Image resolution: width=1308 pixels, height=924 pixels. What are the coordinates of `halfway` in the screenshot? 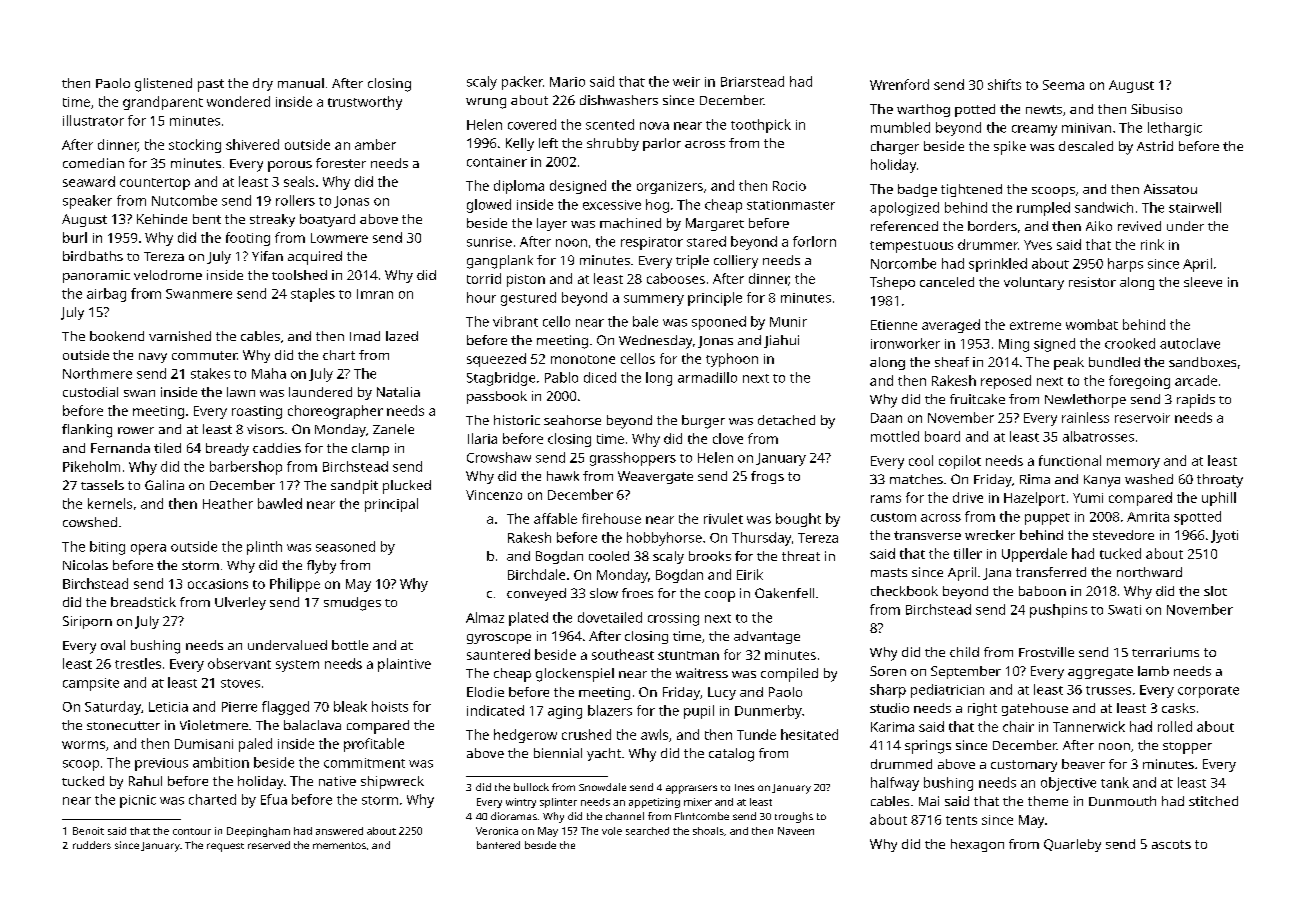 It's located at (895, 784).
